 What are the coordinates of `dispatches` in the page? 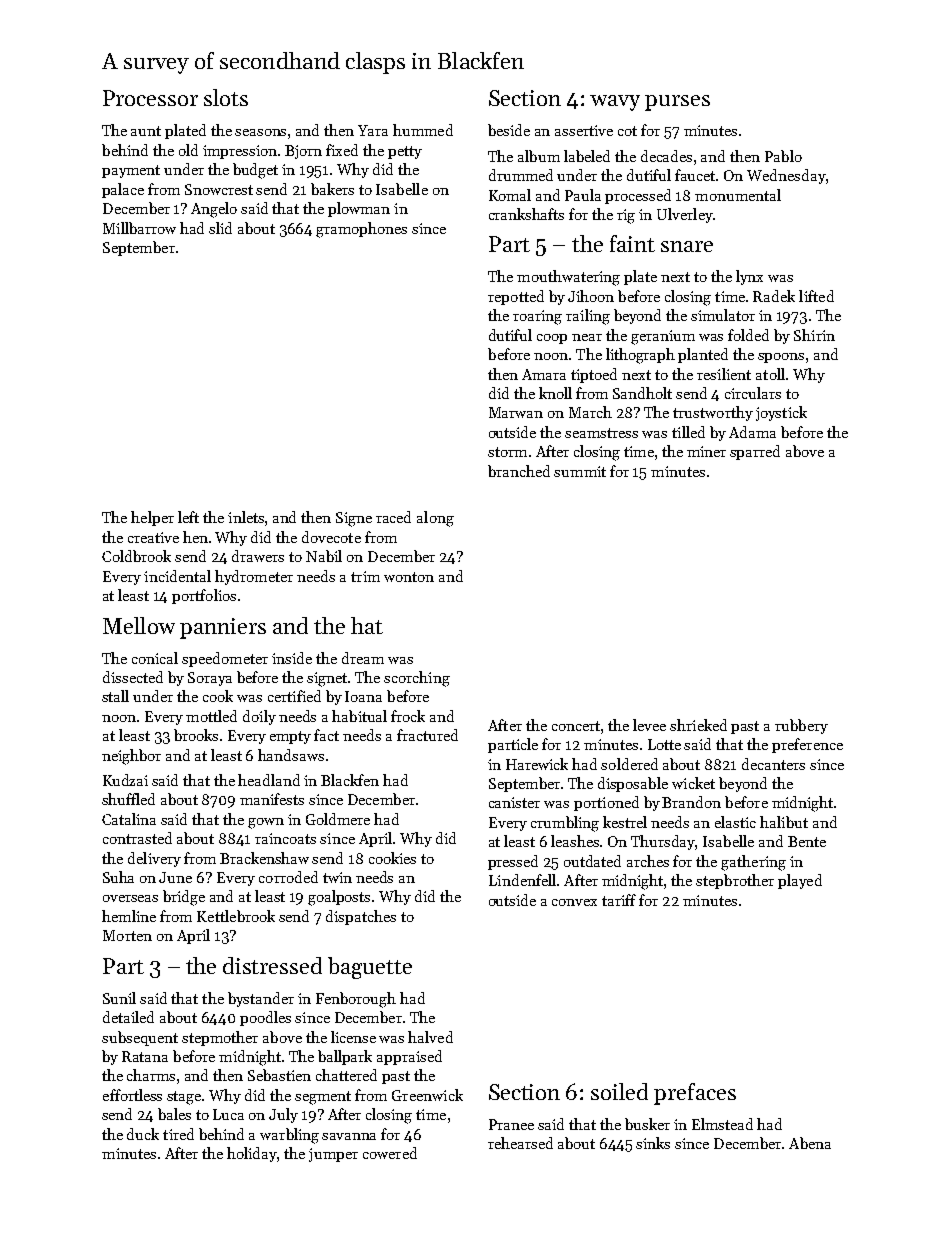 It's located at (361, 917).
